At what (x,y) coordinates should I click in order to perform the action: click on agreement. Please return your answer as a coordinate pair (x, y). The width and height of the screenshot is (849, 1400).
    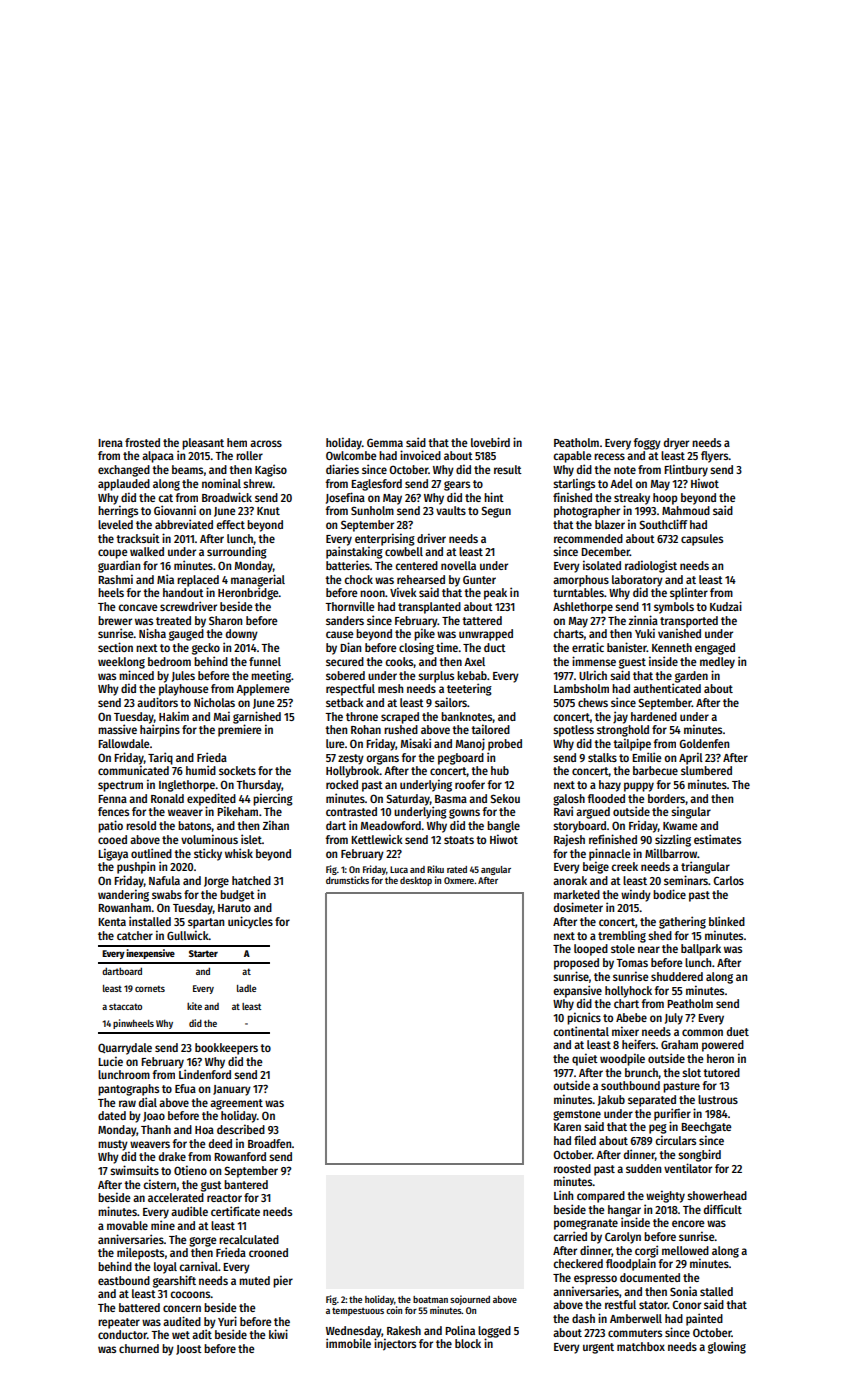
    Looking at the image, I should click on (236, 1104).
